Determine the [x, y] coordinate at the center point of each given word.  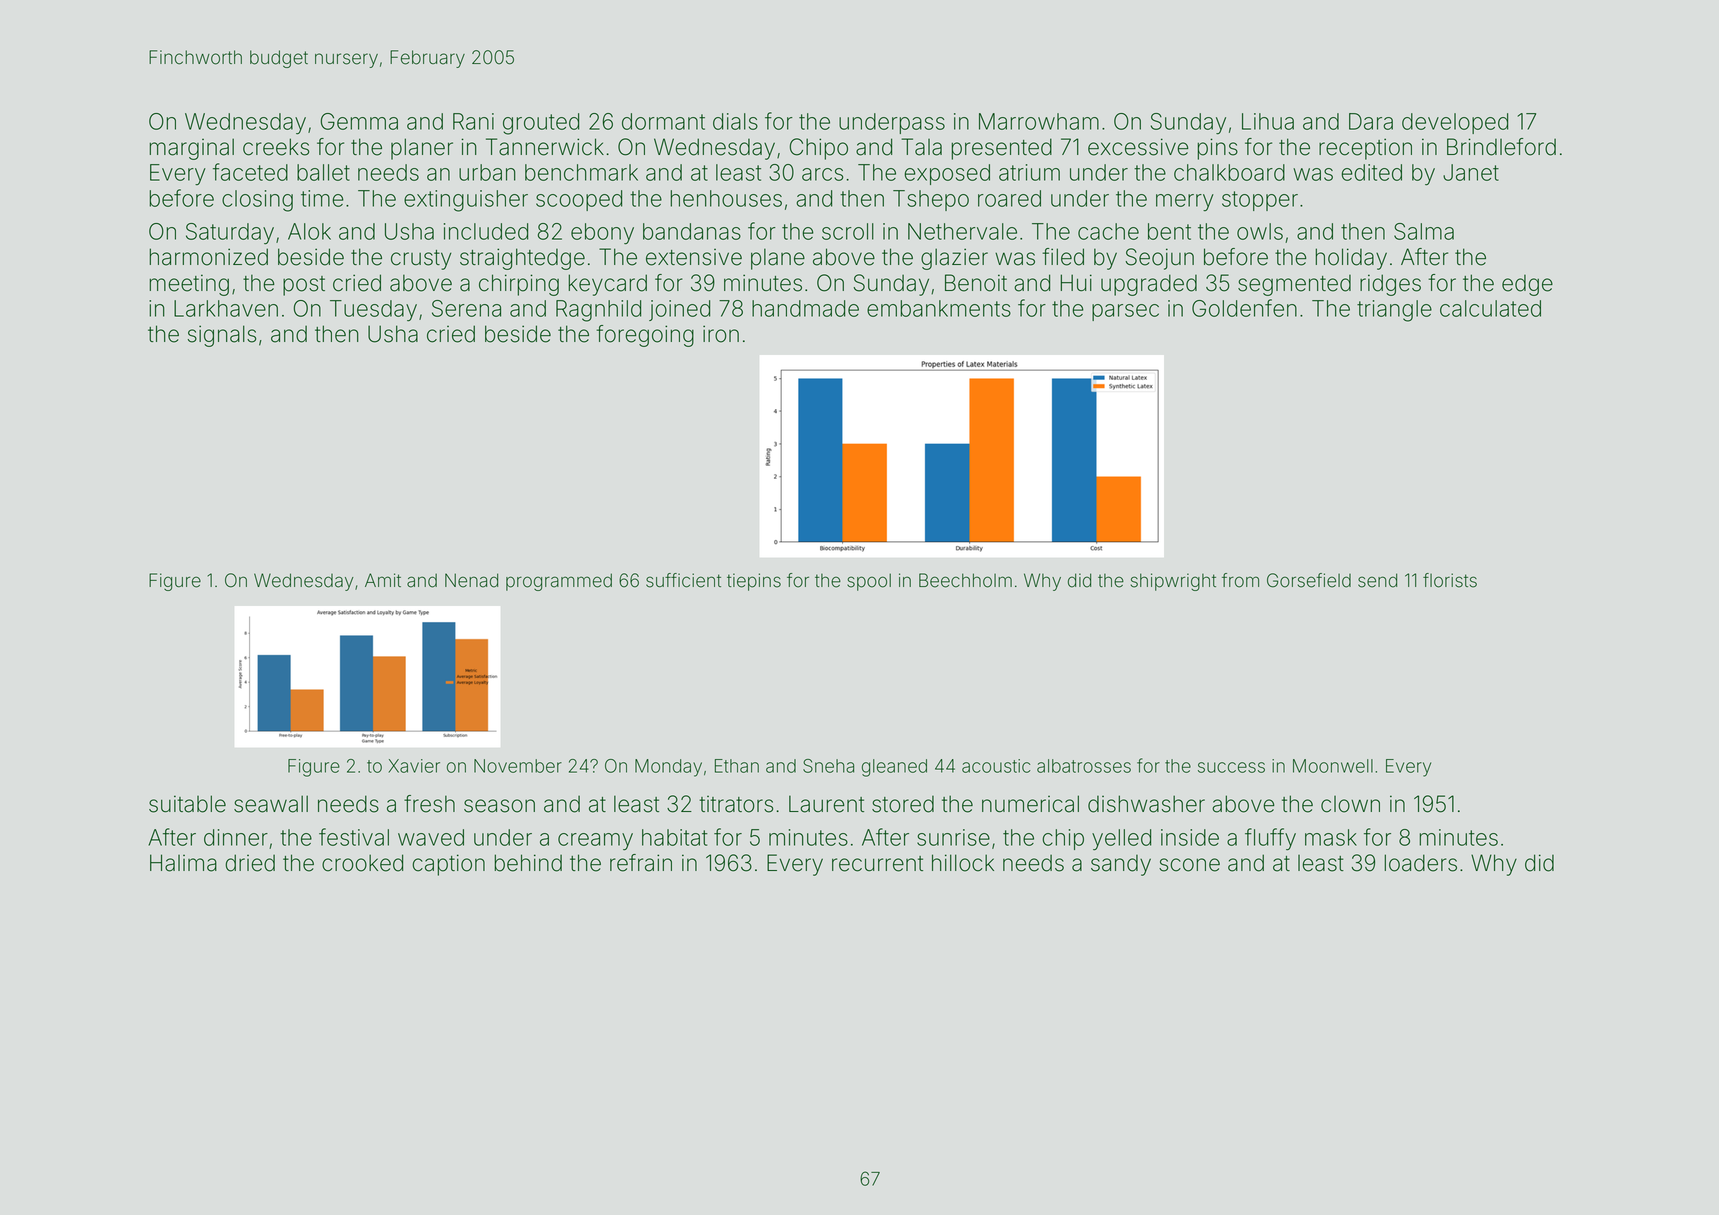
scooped [579, 200]
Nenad [471, 580]
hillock [963, 863]
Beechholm [965, 580]
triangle [1394, 311]
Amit [383, 580]
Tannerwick [545, 147]
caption [448, 865]
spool [869, 582]
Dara [1371, 121]
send [1377, 580]
